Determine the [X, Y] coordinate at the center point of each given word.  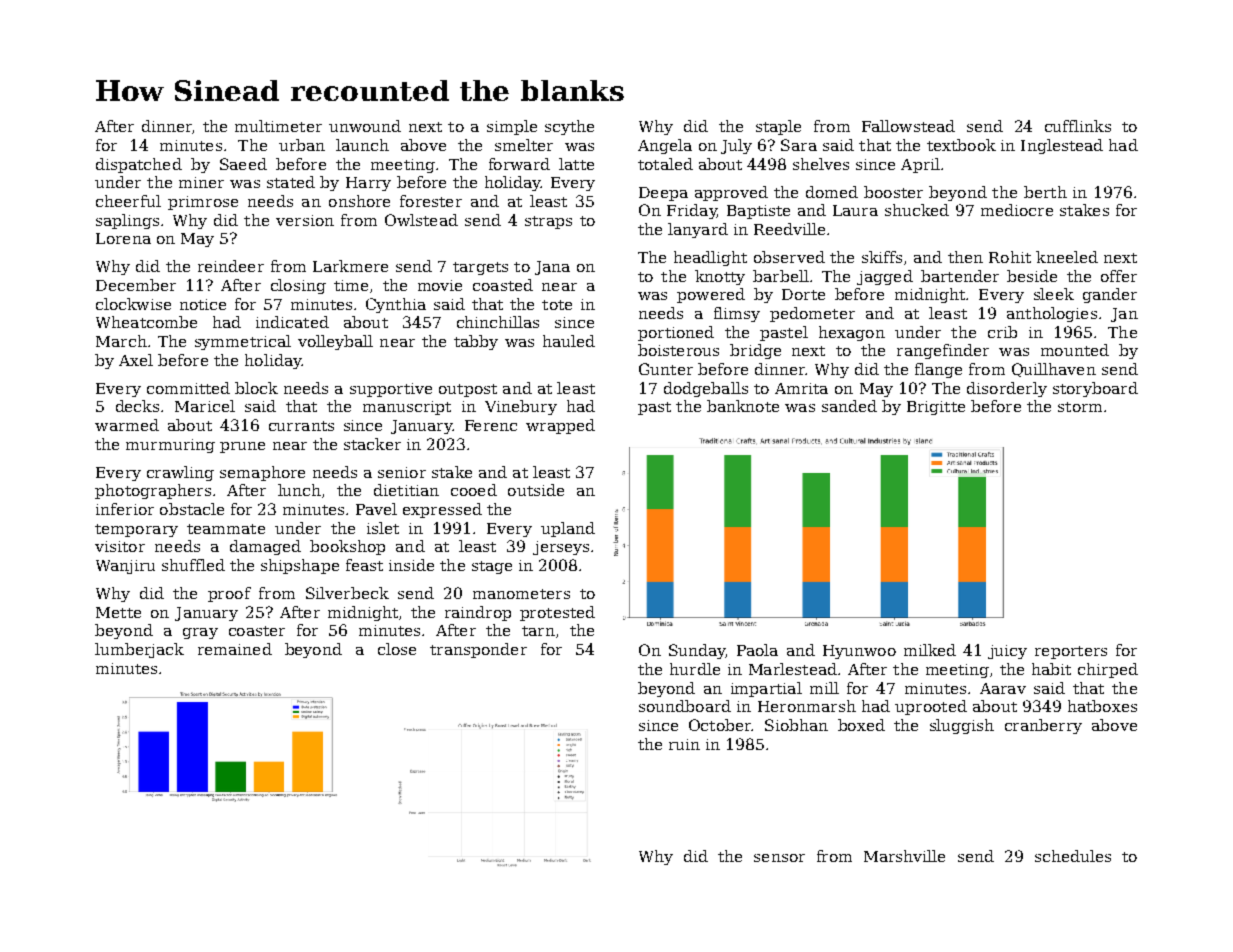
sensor [779, 858]
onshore [359, 201]
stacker [372, 444]
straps [548, 222]
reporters [1071, 652]
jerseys [561, 548]
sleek [1054, 294]
